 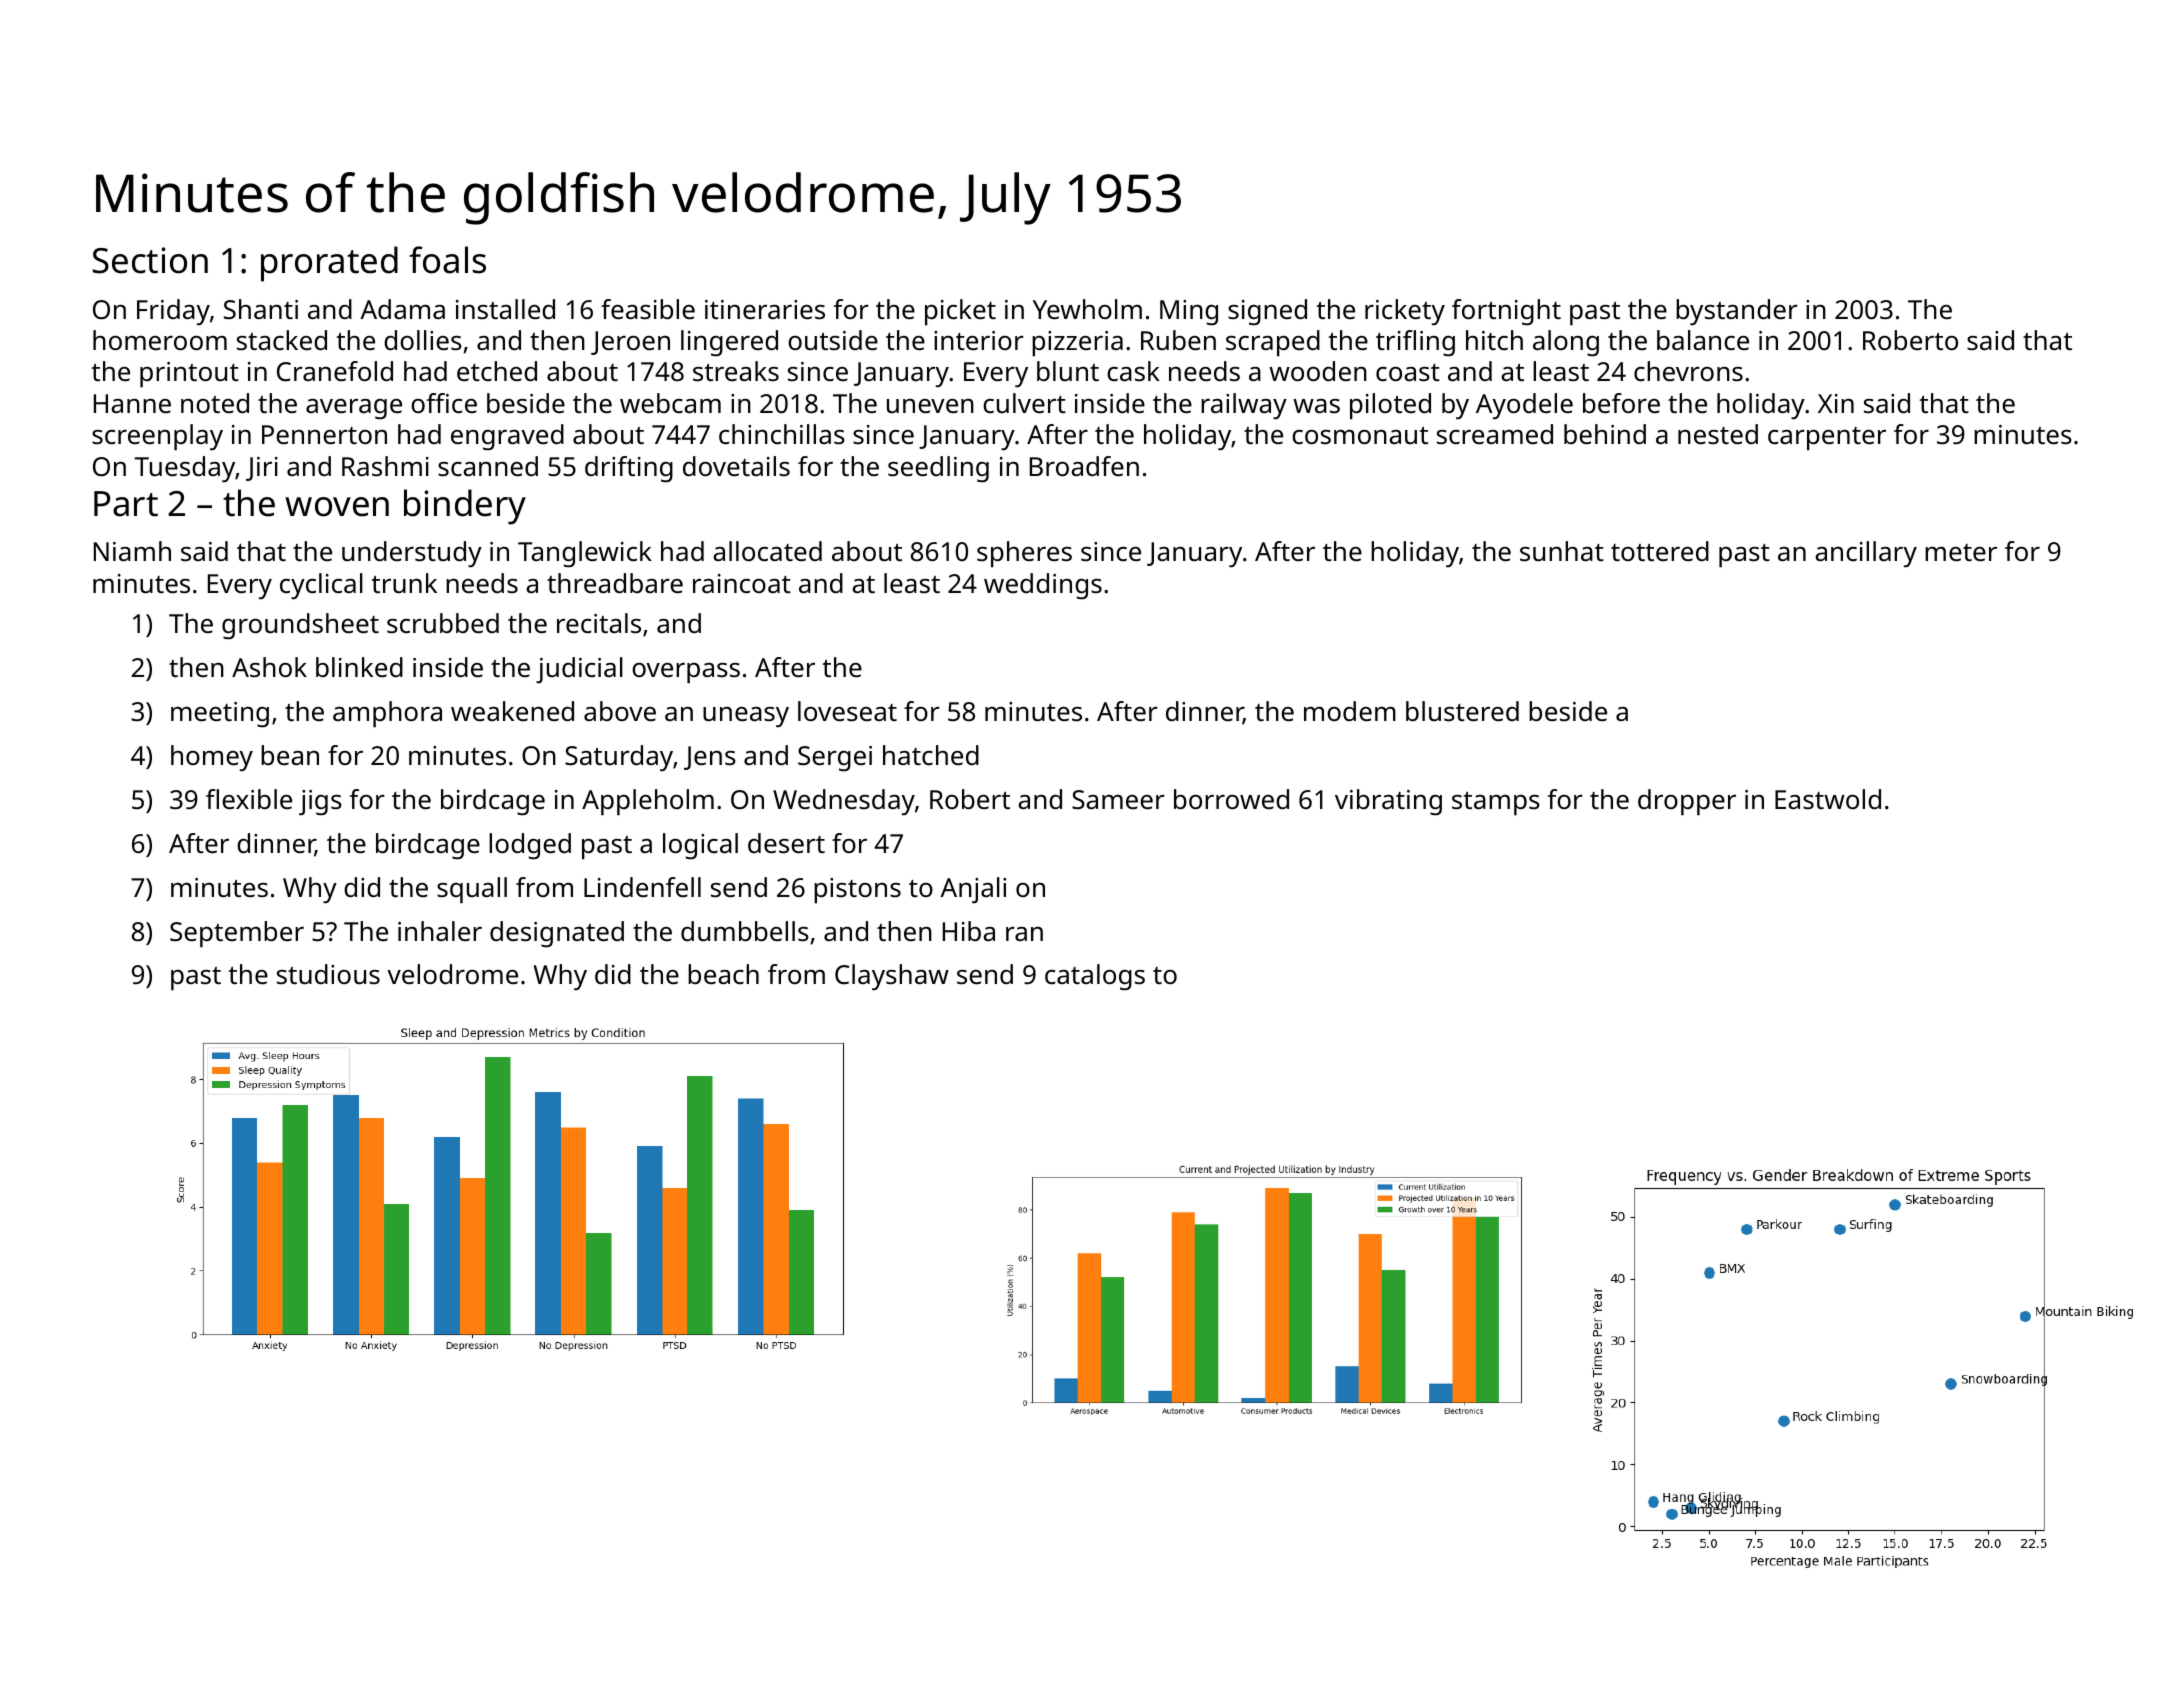 I want to click on Section, so click(x=150, y=260).
